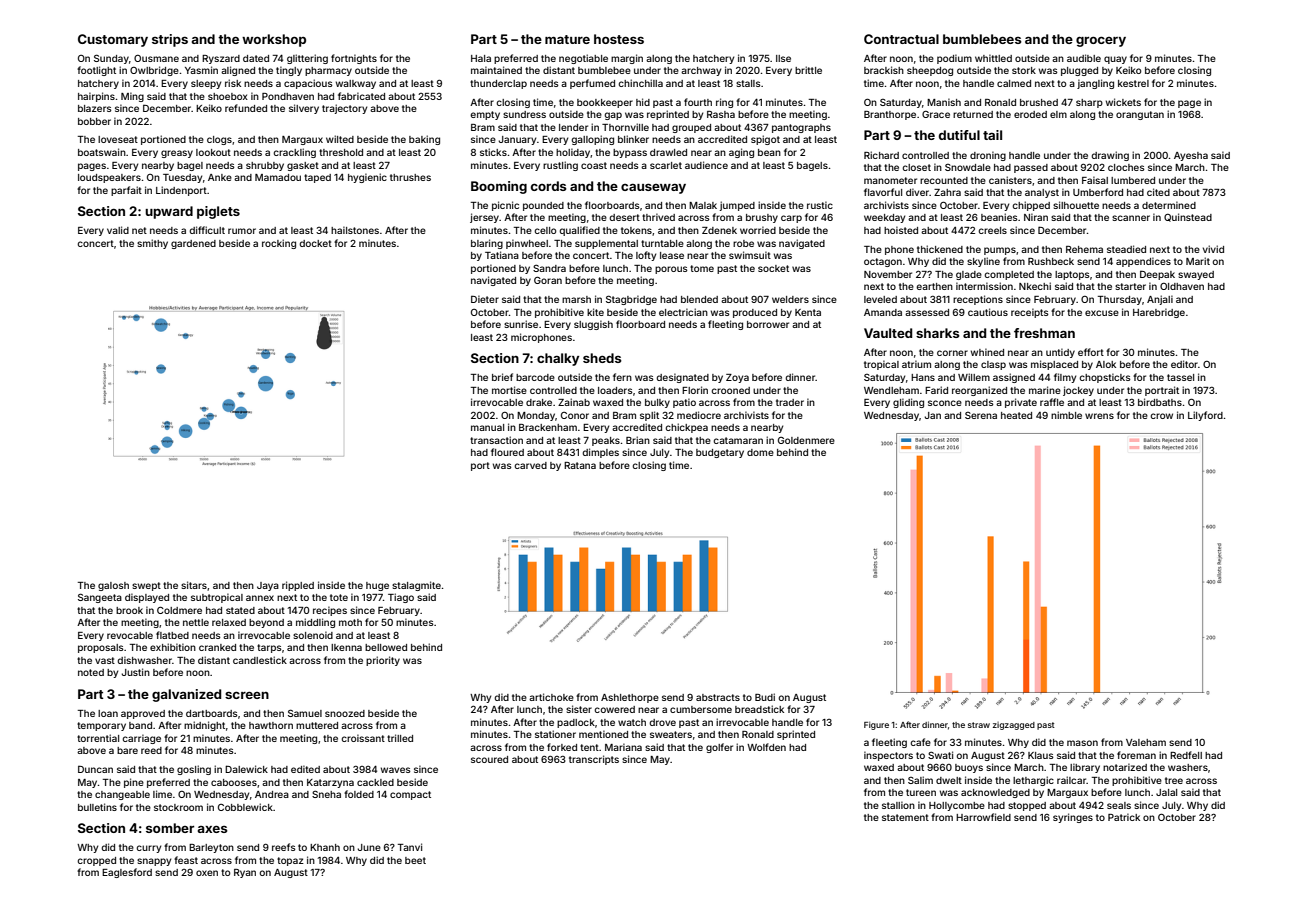  Describe the element at coordinates (979, 725) in the image. I see `straw` at that location.
